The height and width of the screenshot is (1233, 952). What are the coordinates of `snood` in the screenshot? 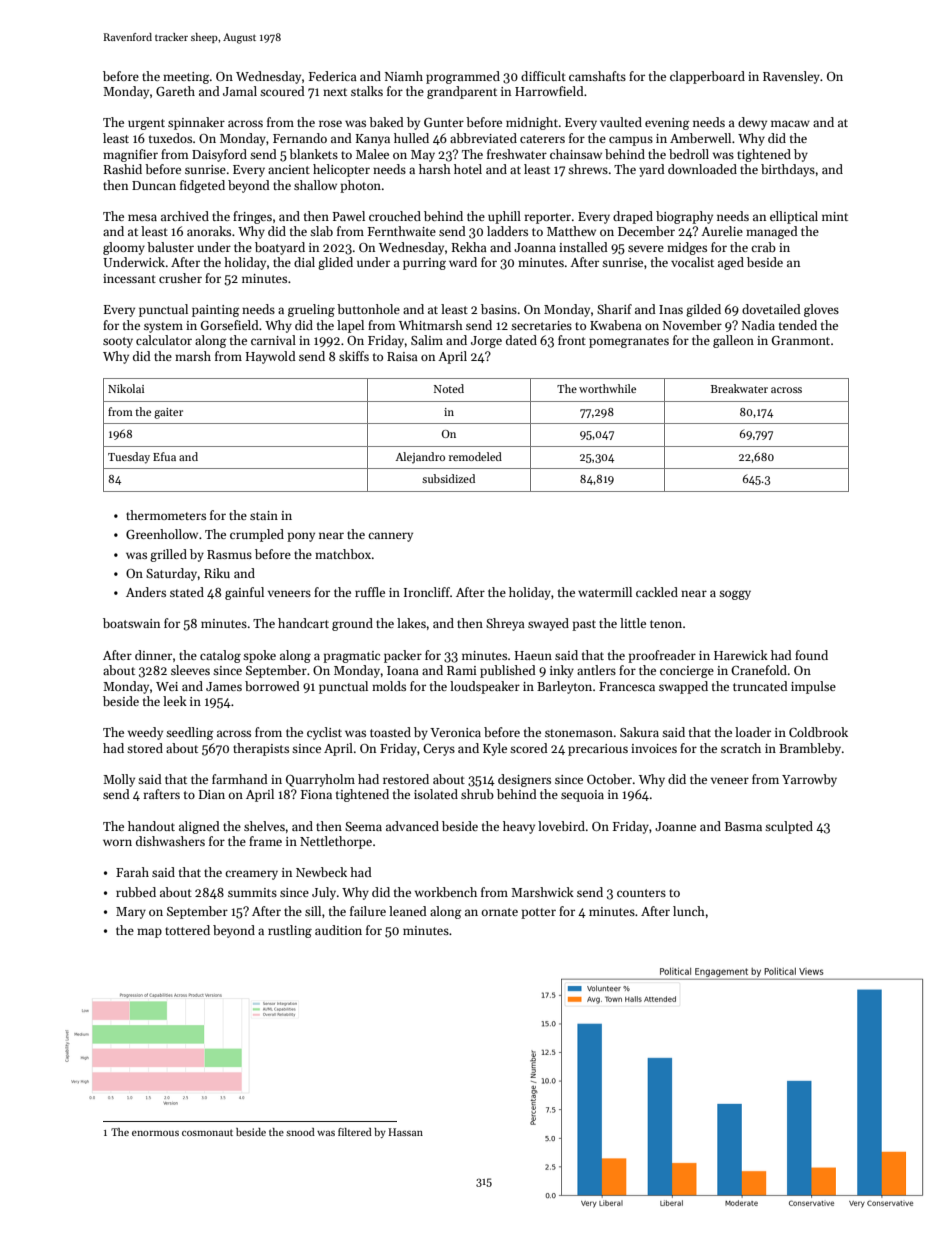 It's located at (300, 1132).
